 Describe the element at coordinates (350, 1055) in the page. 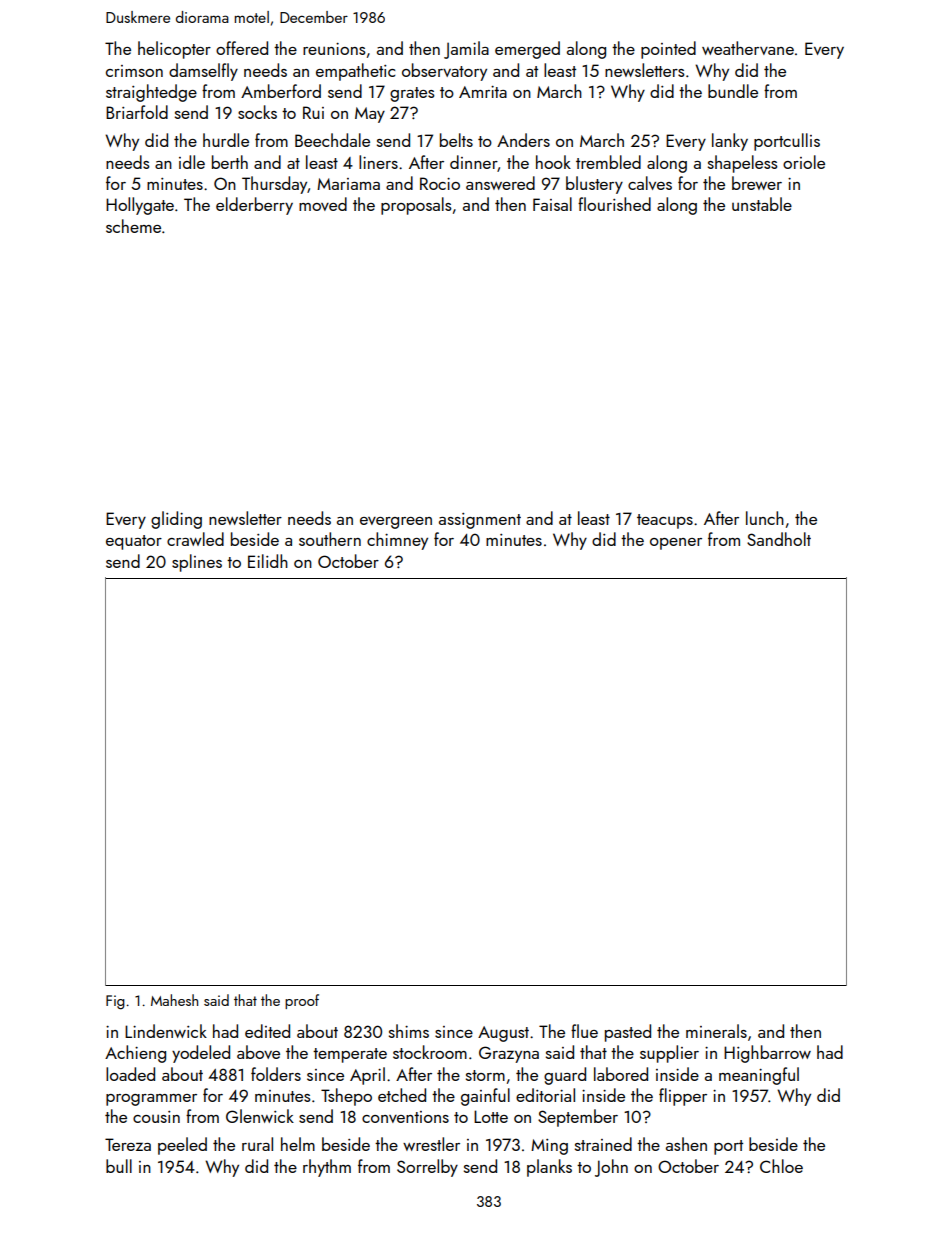

I see `temperate` at that location.
